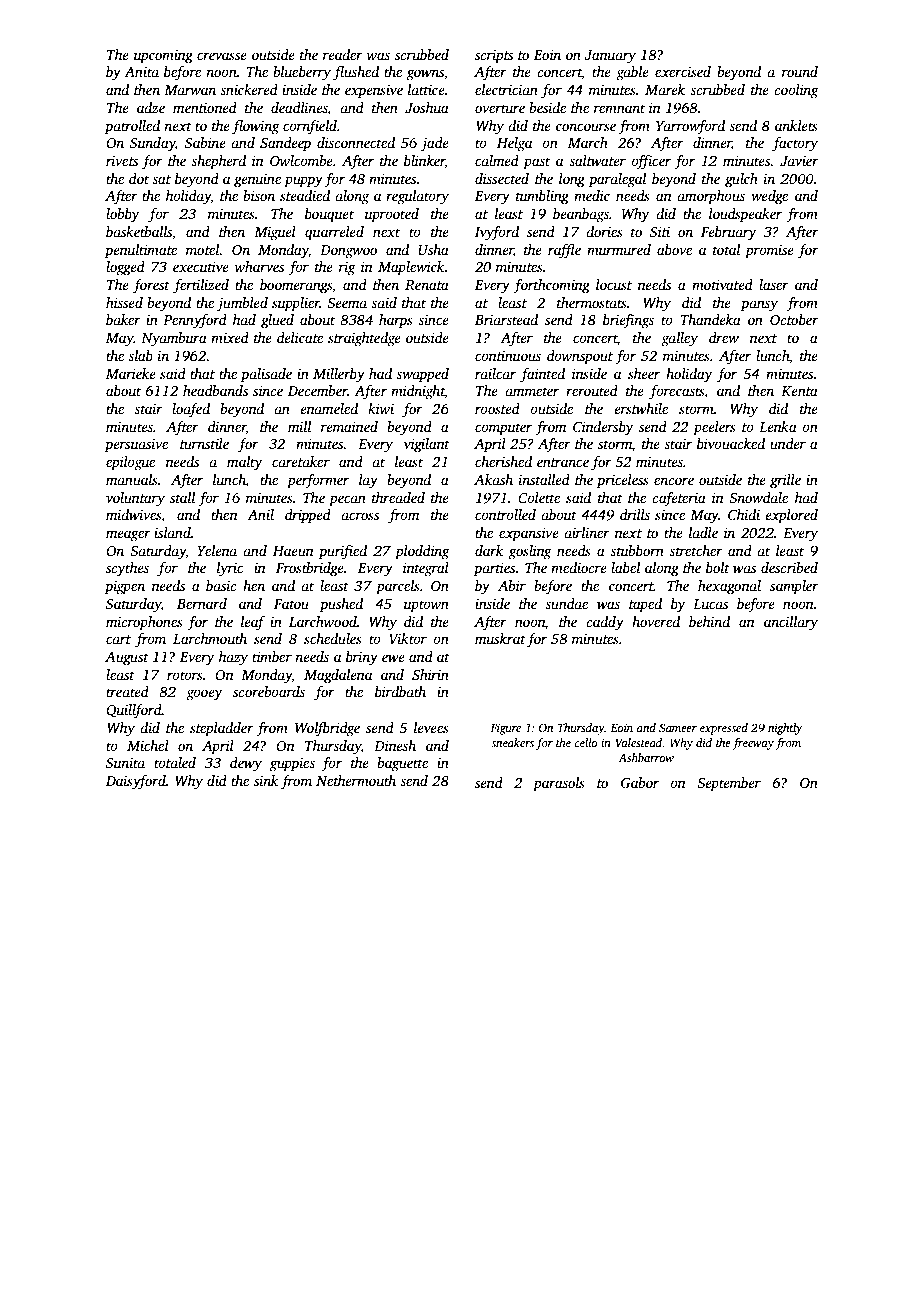 The height and width of the screenshot is (1308, 924). Describe the element at coordinates (275, 233) in the screenshot. I see `Miguel` at that location.
